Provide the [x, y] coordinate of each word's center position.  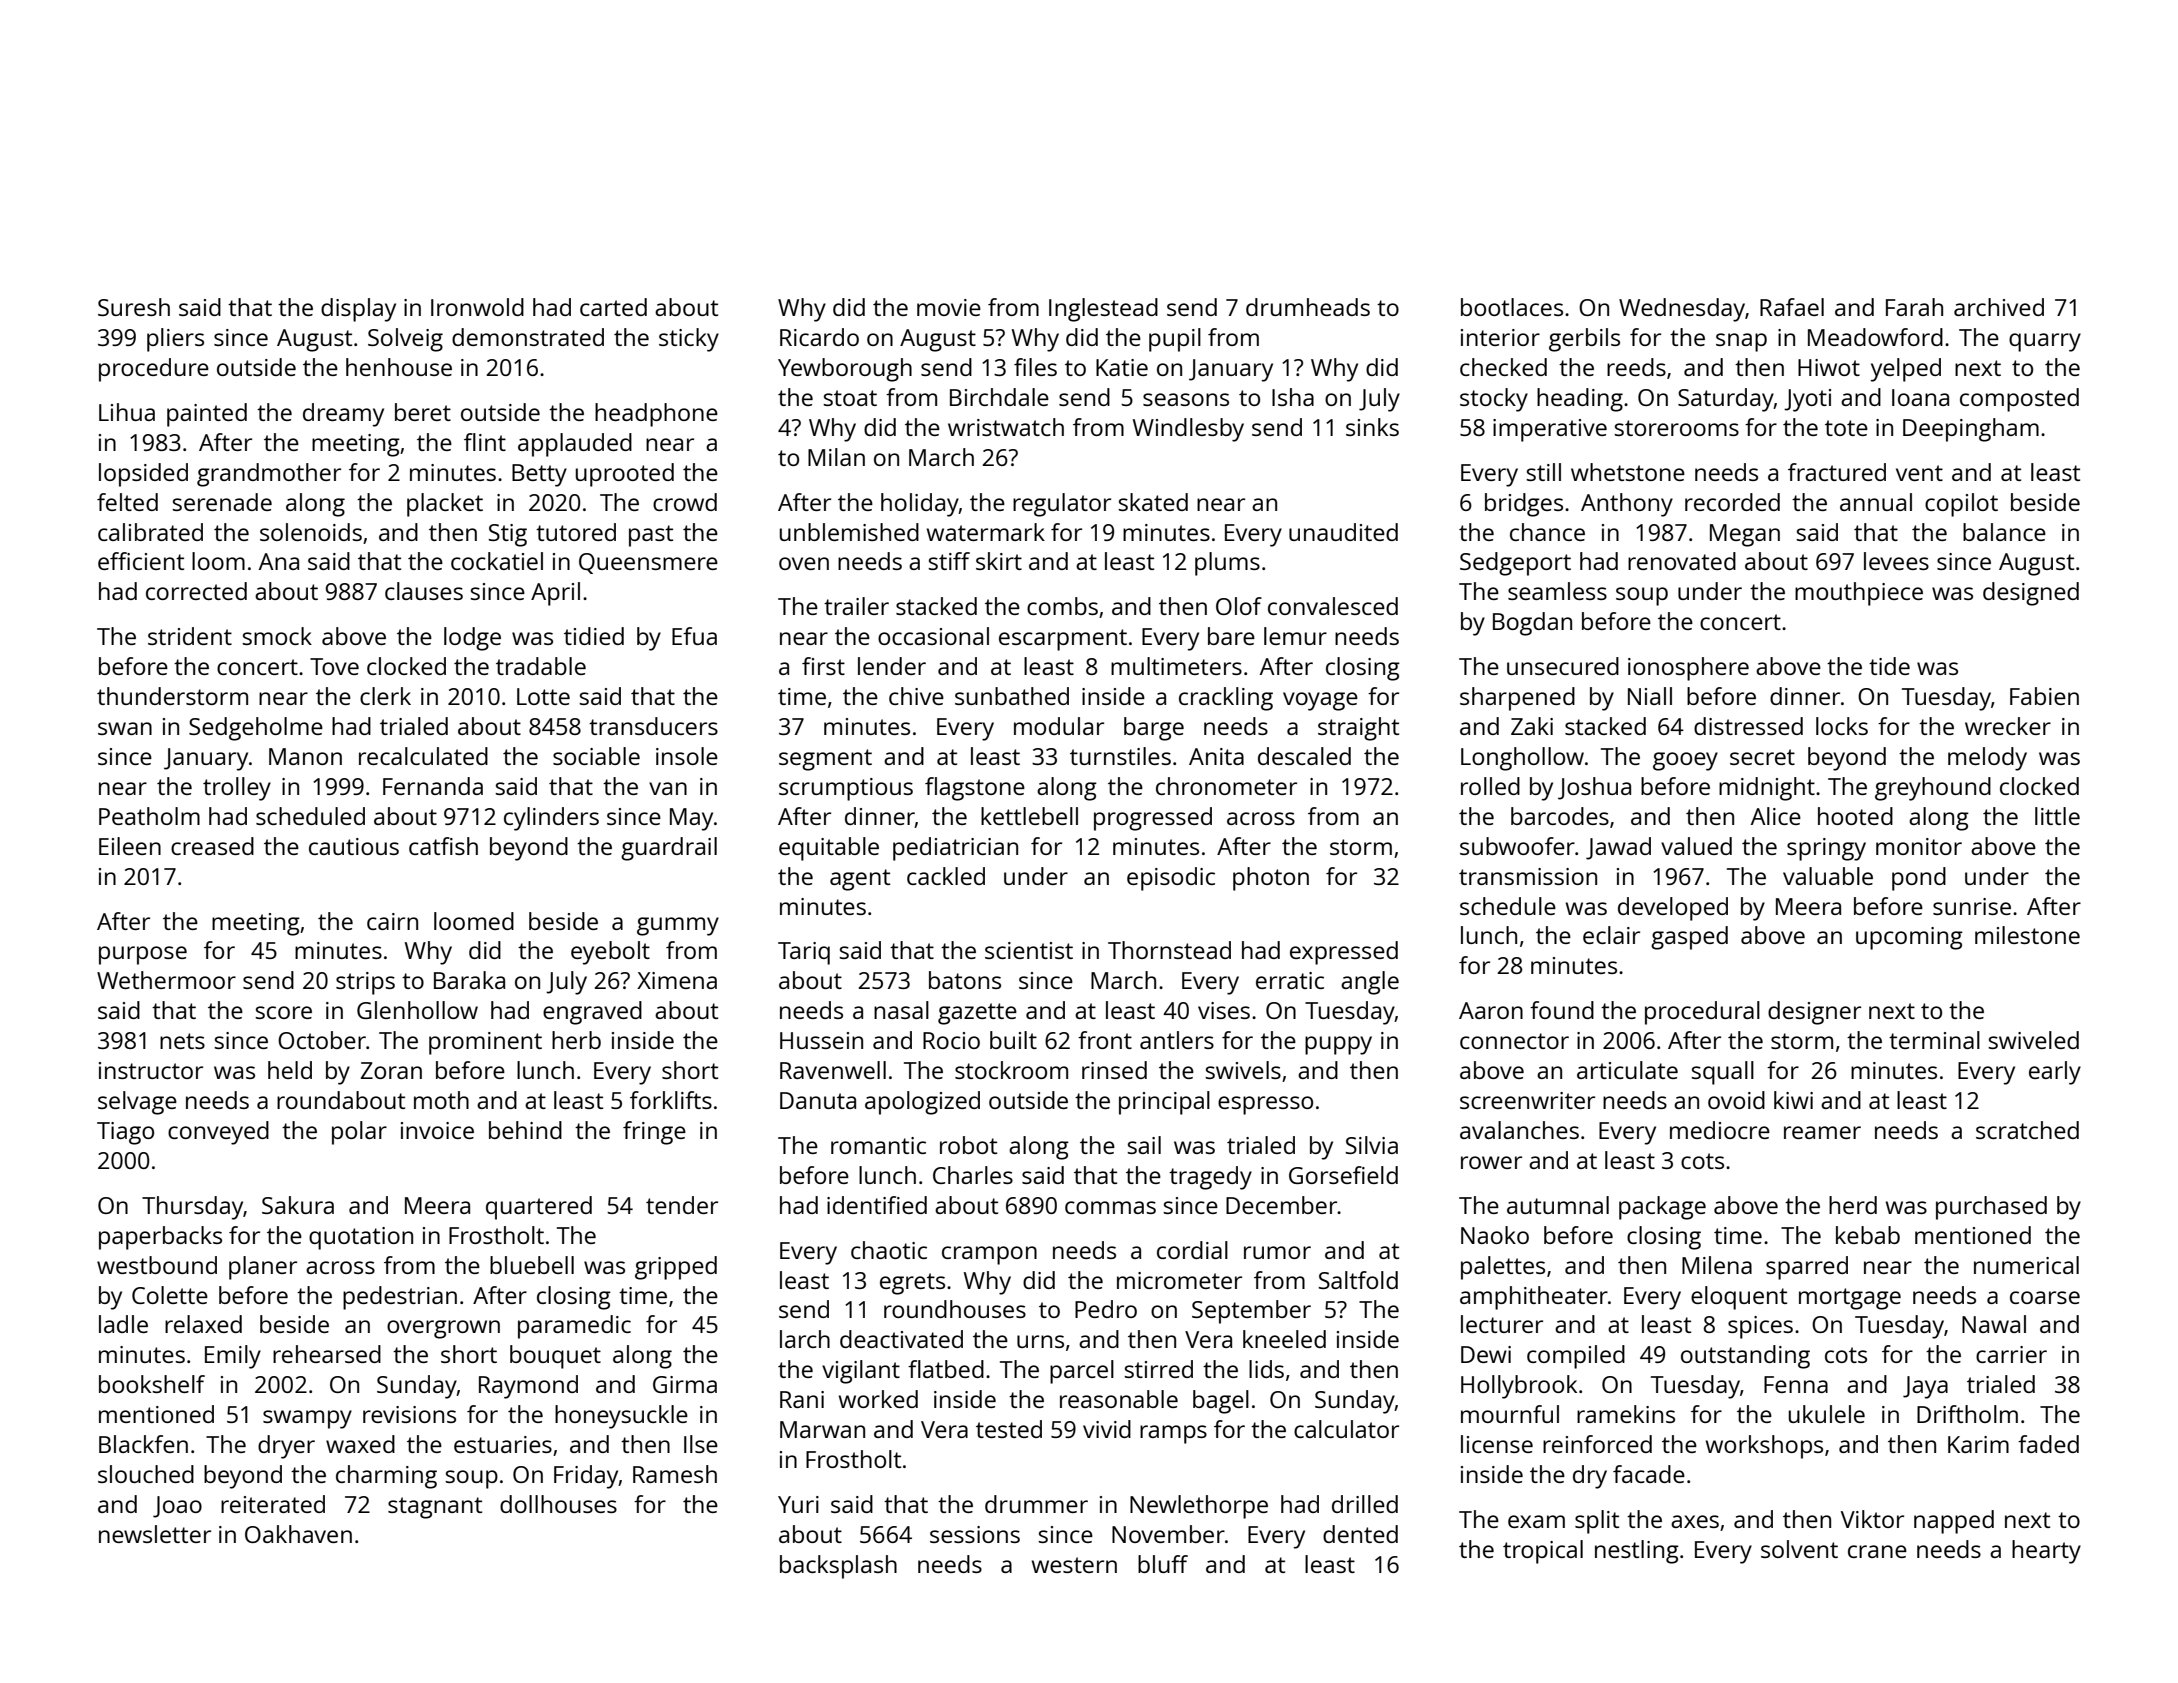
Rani [802, 1399]
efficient [141, 561]
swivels [1243, 1070]
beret [423, 412]
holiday [920, 505]
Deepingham [1971, 430]
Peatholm [149, 816]
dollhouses [558, 1504]
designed [2031, 594]
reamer [1822, 1132]
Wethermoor [166, 980]
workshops [1764, 1447]
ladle [123, 1324]
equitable [829, 849]
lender [892, 666]
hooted [1855, 816]
